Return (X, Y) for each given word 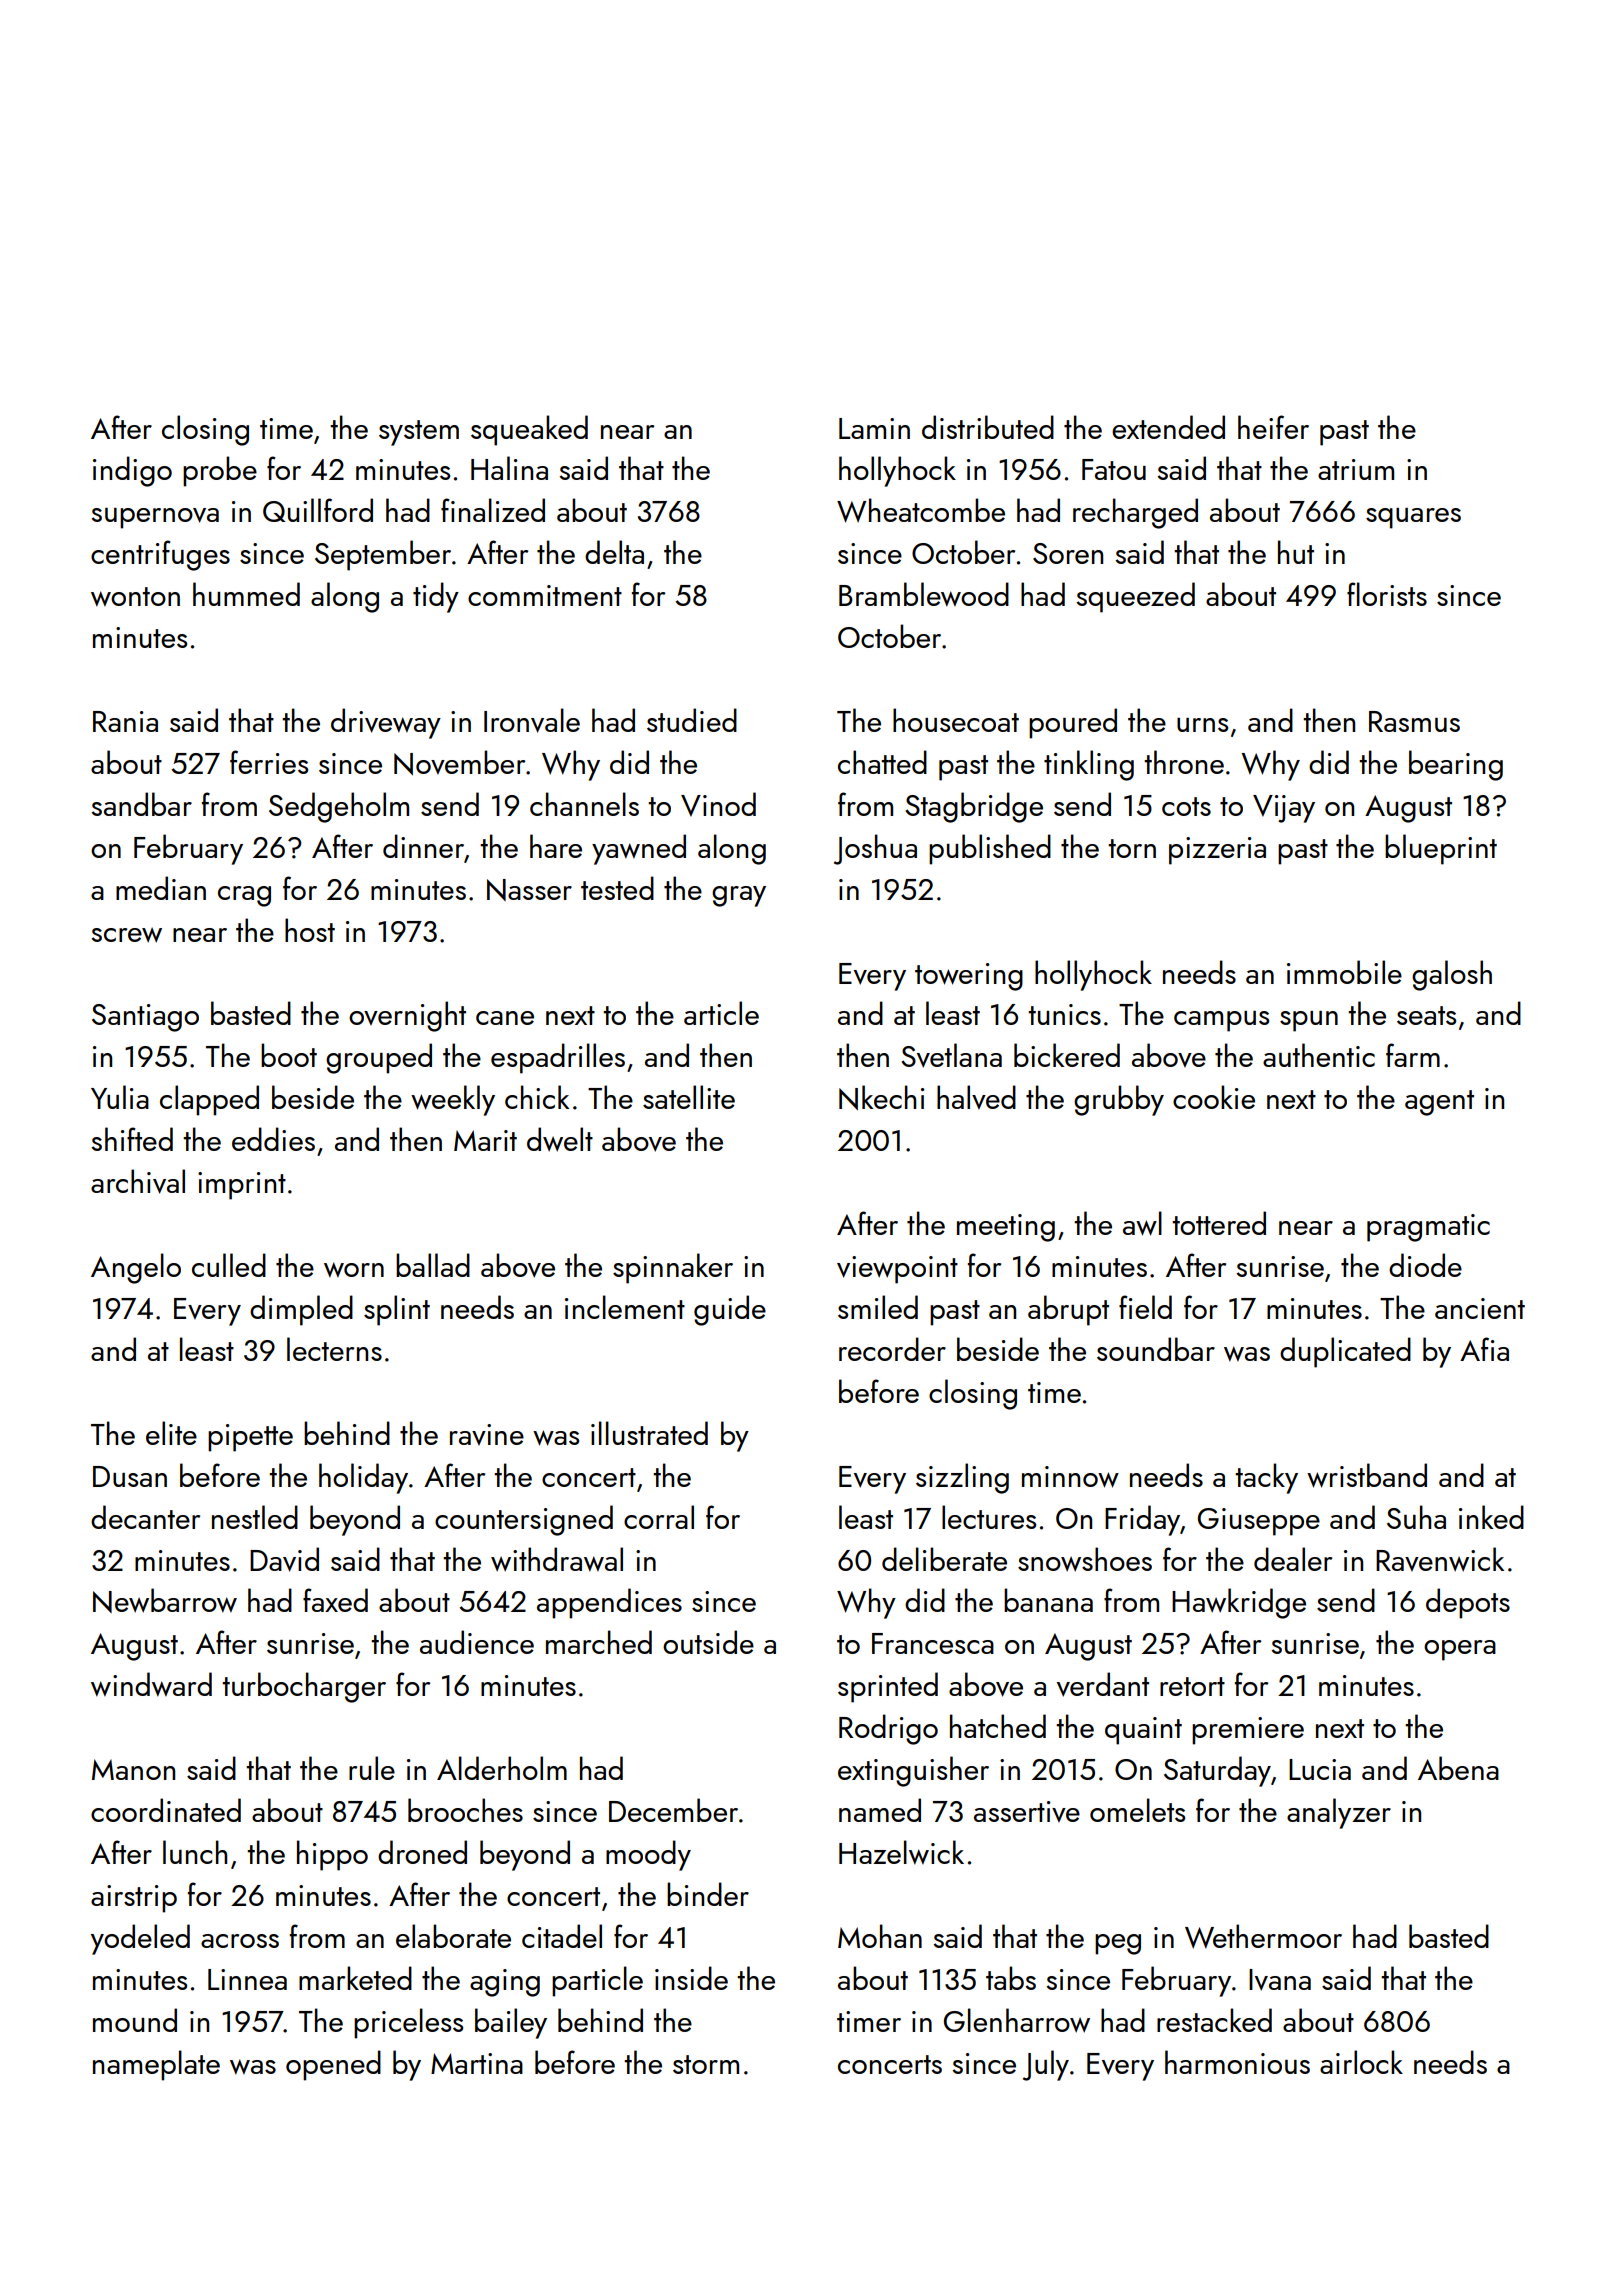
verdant (1103, 1684)
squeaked (529, 430)
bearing (1456, 765)
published (990, 849)
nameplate (156, 2065)
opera (1460, 1650)
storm (706, 2064)
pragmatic (1428, 1228)
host (310, 930)
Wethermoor (1263, 1936)
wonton (135, 597)
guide (730, 1310)
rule (372, 1768)
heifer (1273, 427)
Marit (485, 1140)
